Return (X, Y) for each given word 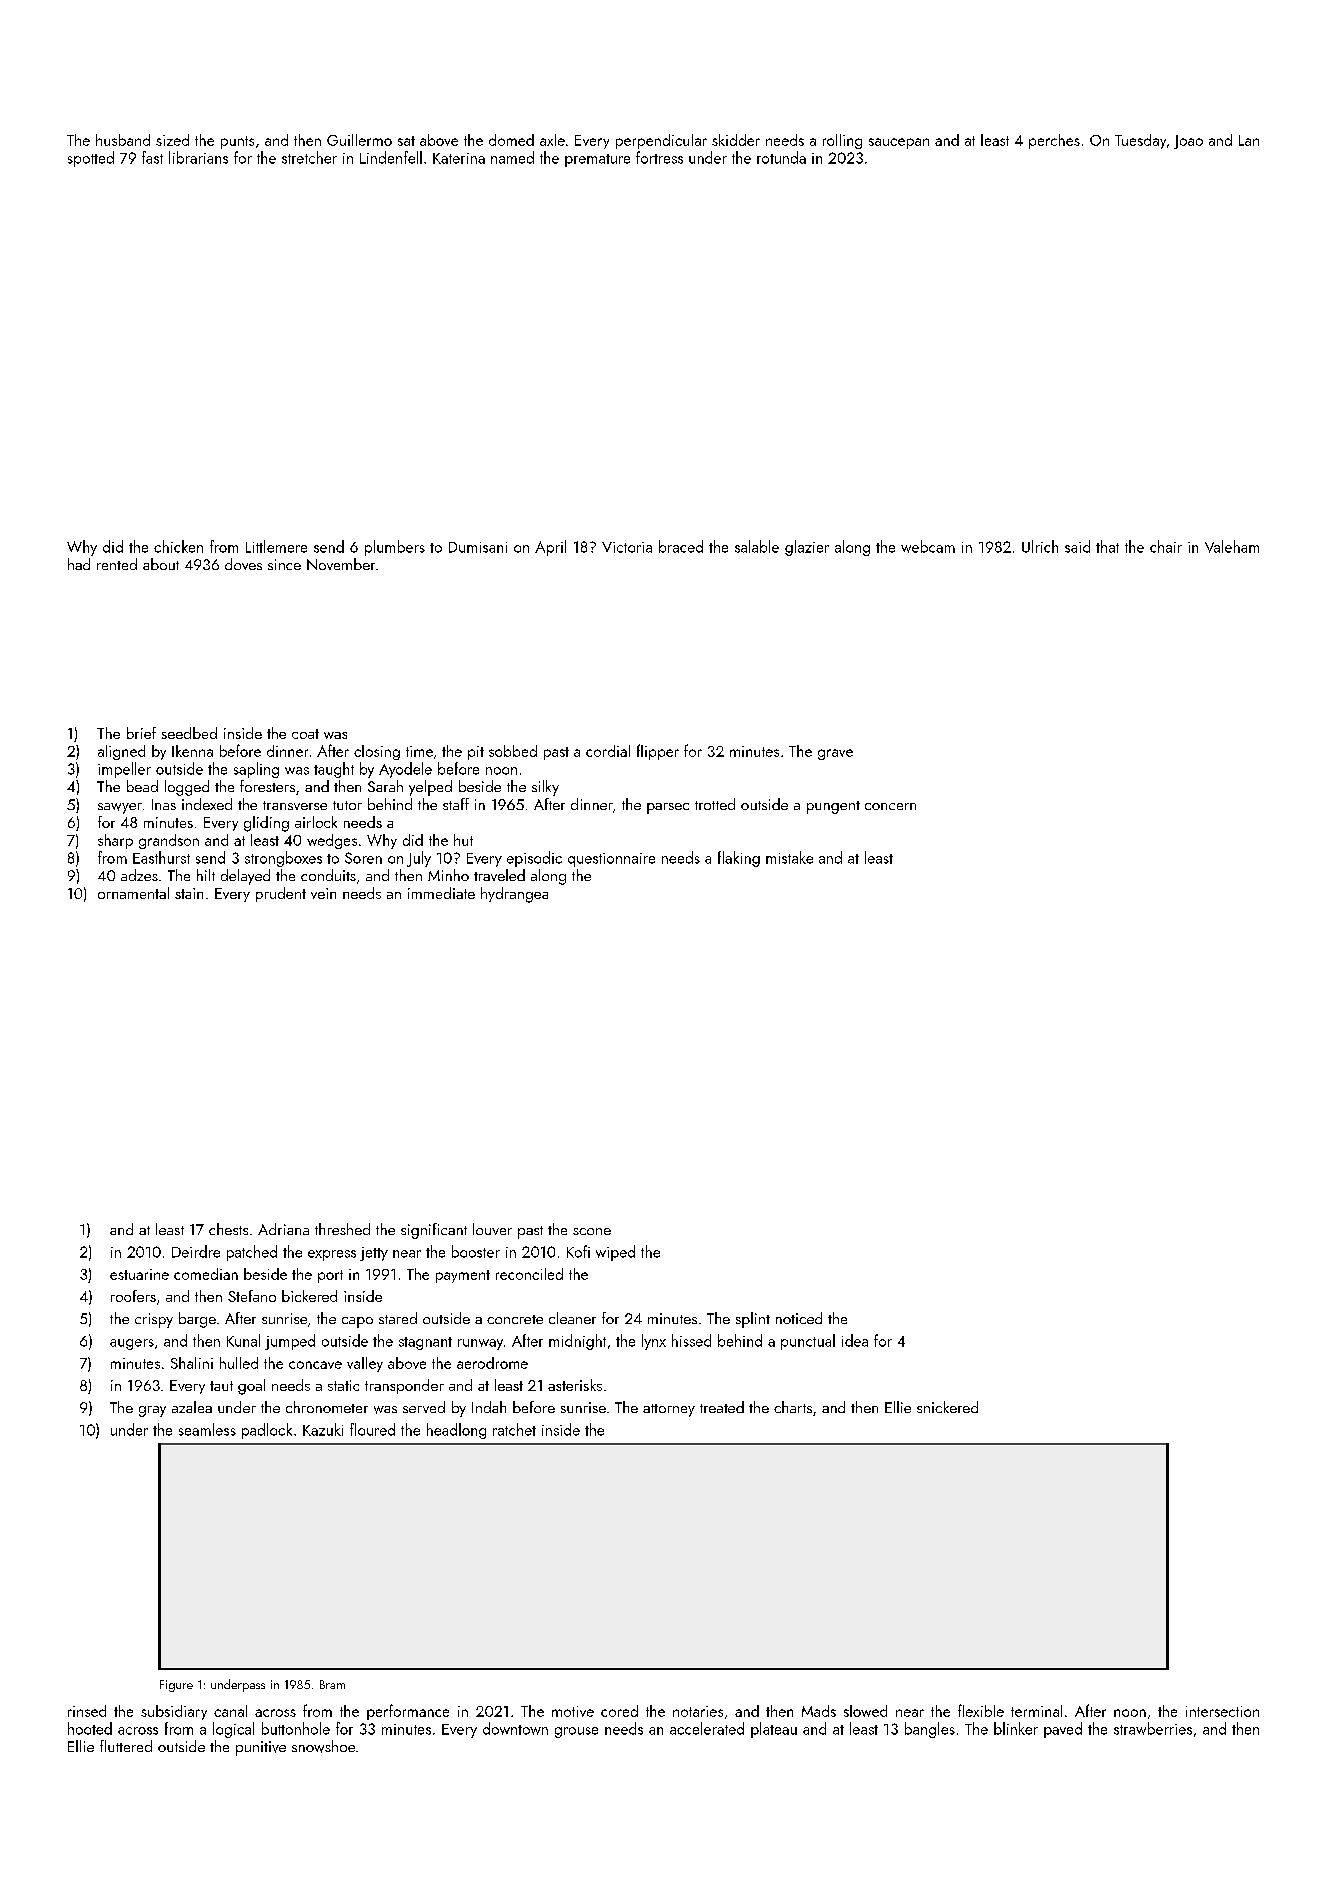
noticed (799, 1318)
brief (141, 733)
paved (1063, 1730)
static (343, 1385)
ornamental (133, 893)
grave (835, 754)
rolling (842, 141)
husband (123, 140)
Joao (1188, 142)
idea (855, 1340)
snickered (947, 1407)
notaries (698, 1711)
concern (890, 806)
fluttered (126, 1746)
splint (753, 1320)
